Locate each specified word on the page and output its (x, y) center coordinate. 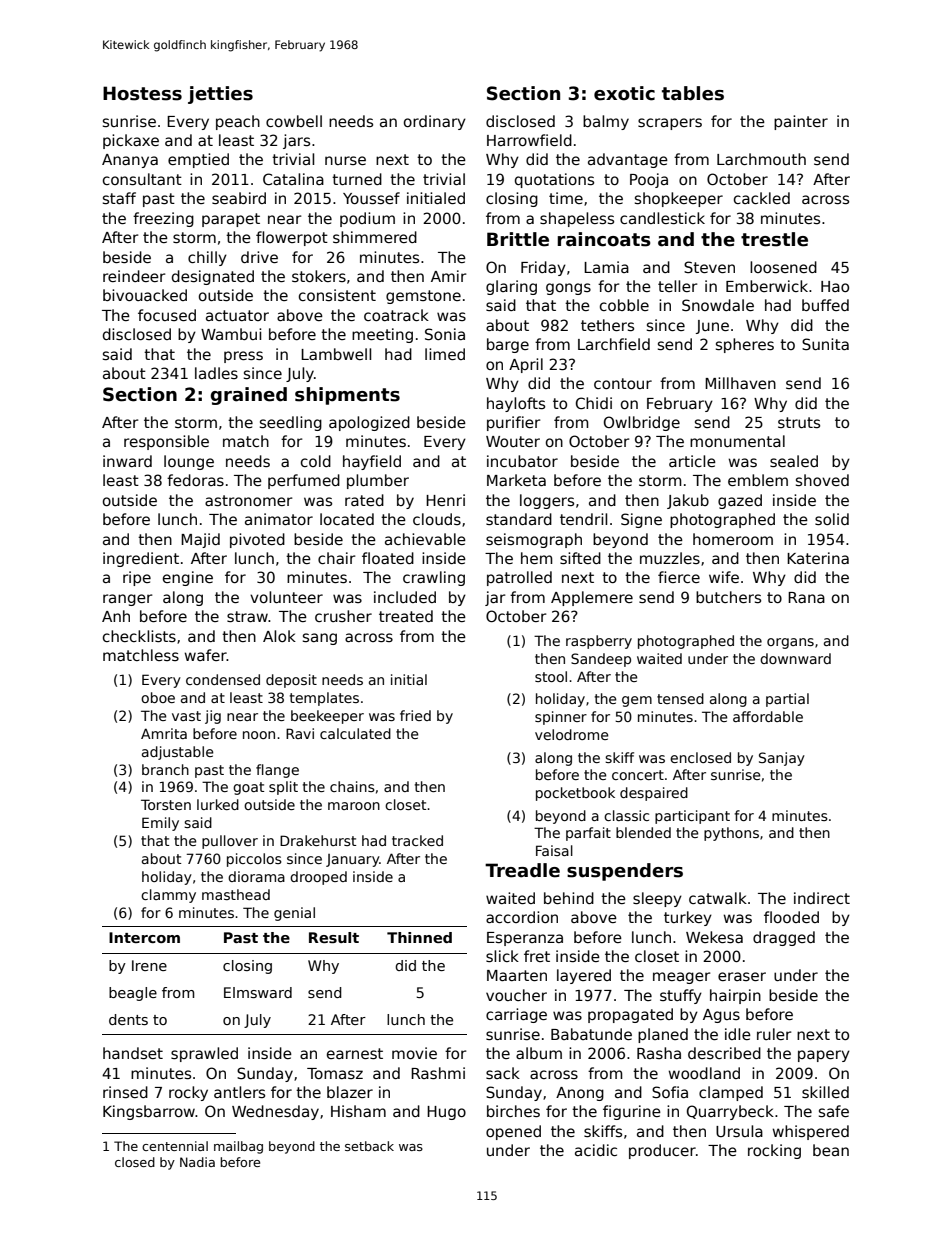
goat (248, 788)
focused (167, 315)
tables (693, 93)
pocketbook (575, 794)
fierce (679, 577)
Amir (449, 276)
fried (415, 715)
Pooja (649, 180)
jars (296, 141)
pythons (731, 834)
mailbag (238, 1147)
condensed (223, 679)
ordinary (435, 122)
